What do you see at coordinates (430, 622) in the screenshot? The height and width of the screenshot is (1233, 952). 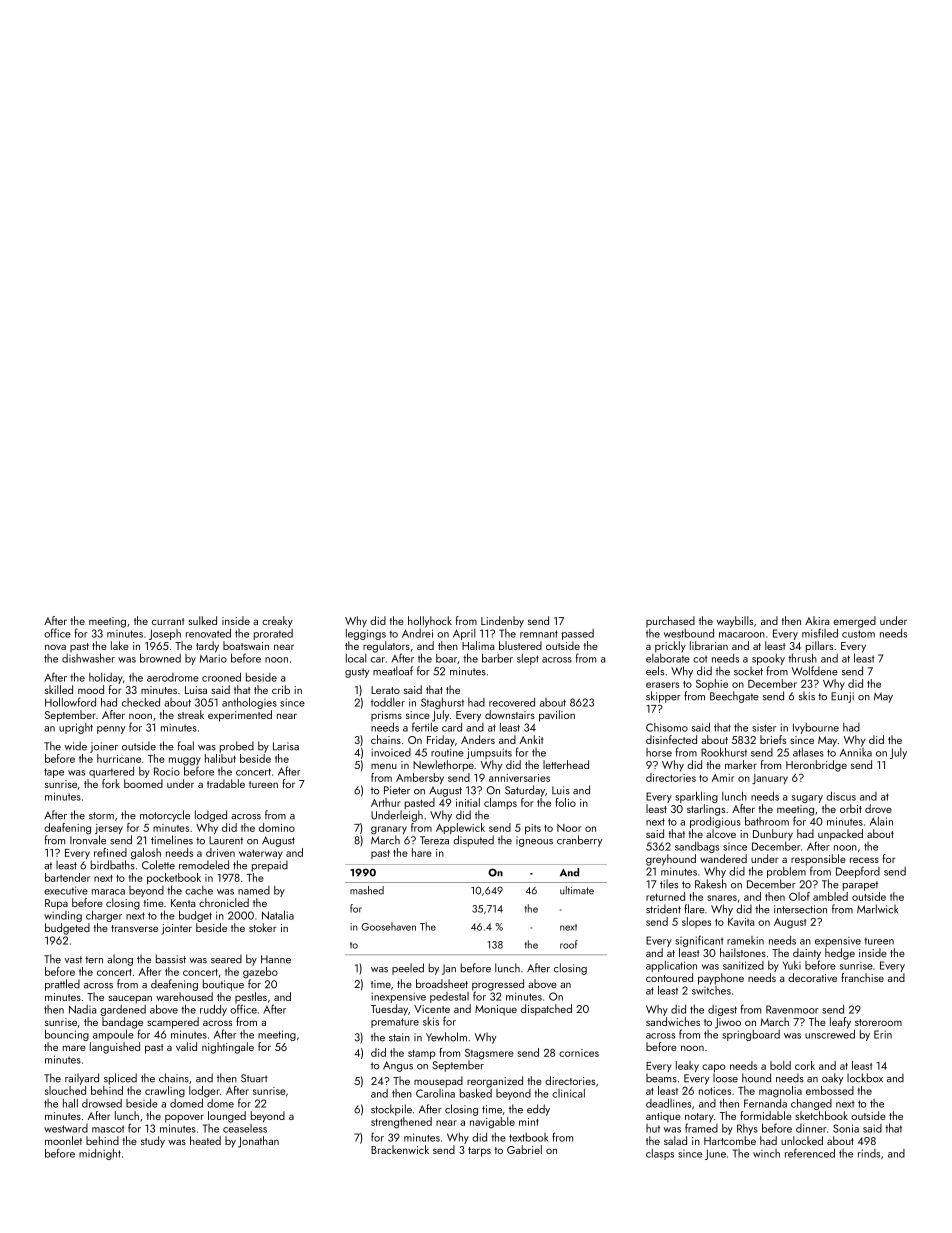 I see `hollyhock` at bounding box center [430, 622].
